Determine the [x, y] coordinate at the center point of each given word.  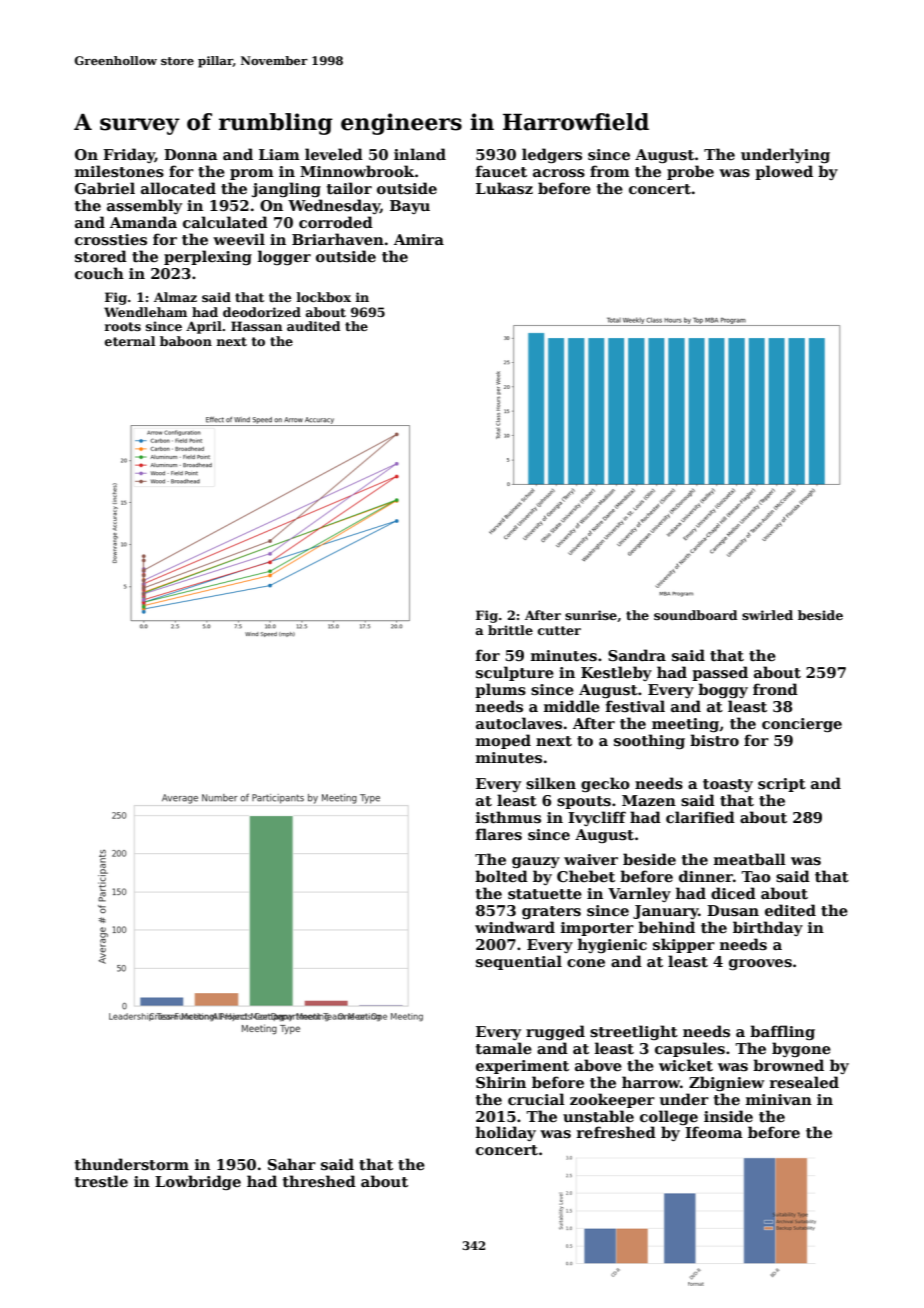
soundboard [695, 615]
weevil [239, 239]
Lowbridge [198, 1182]
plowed [784, 172]
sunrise [591, 615]
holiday [506, 1133]
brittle [510, 630]
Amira [419, 239]
